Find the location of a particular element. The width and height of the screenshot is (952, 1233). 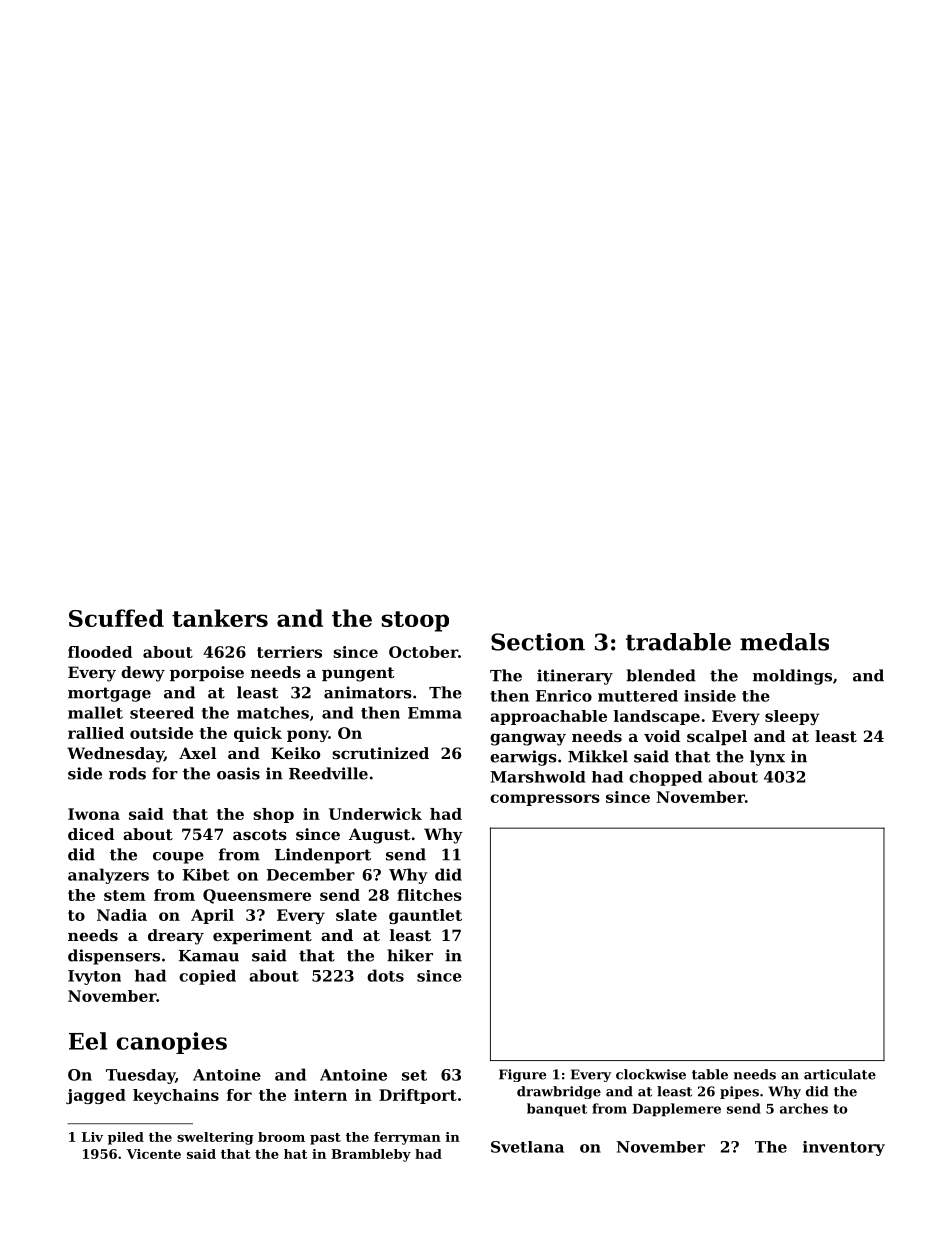

Vicente is located at coordinates (153, 1154).
